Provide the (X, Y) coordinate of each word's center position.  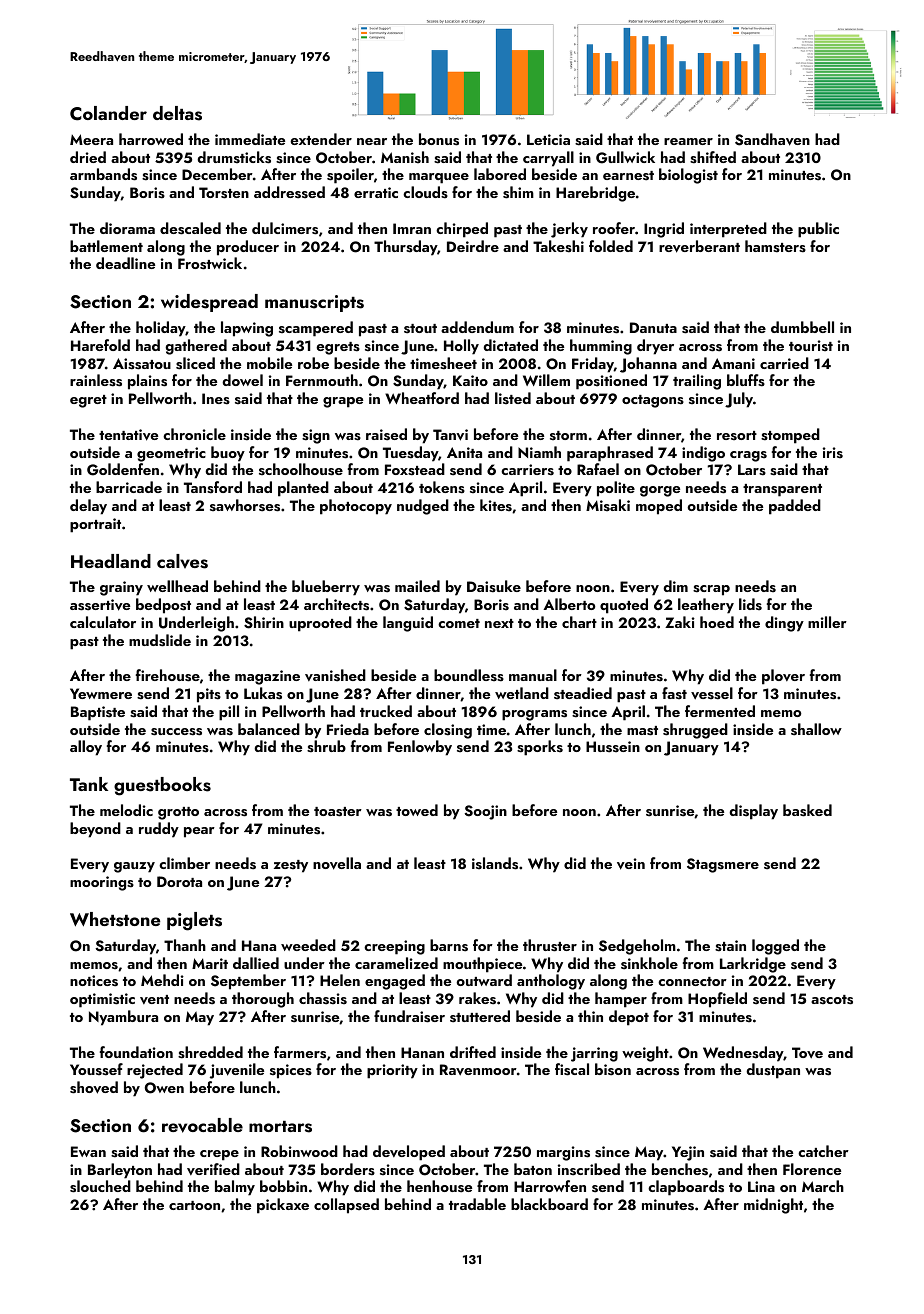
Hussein (613, 747)
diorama (127, 228)
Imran (412, 228)
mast (642, 731)
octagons (653, 401)
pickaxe (283, 1206)
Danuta (653, 327)
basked (807, 810)
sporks (540, 748)
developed (409, 1153)
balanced (269, 729)
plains (147, 382)
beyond (95, 830)
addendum (477, 327)
